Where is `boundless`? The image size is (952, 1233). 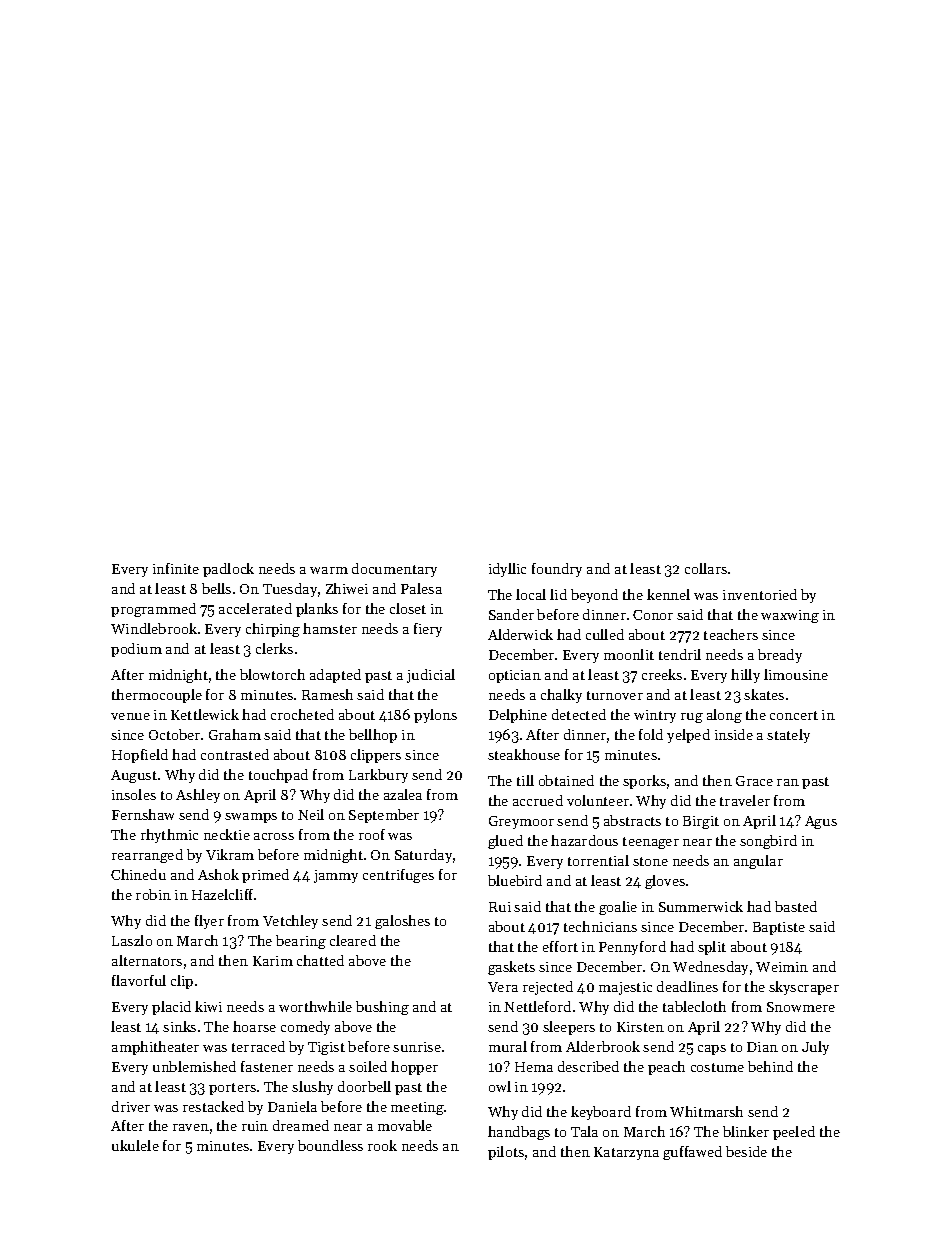
boundless is located at coordinates (330, 1145).
